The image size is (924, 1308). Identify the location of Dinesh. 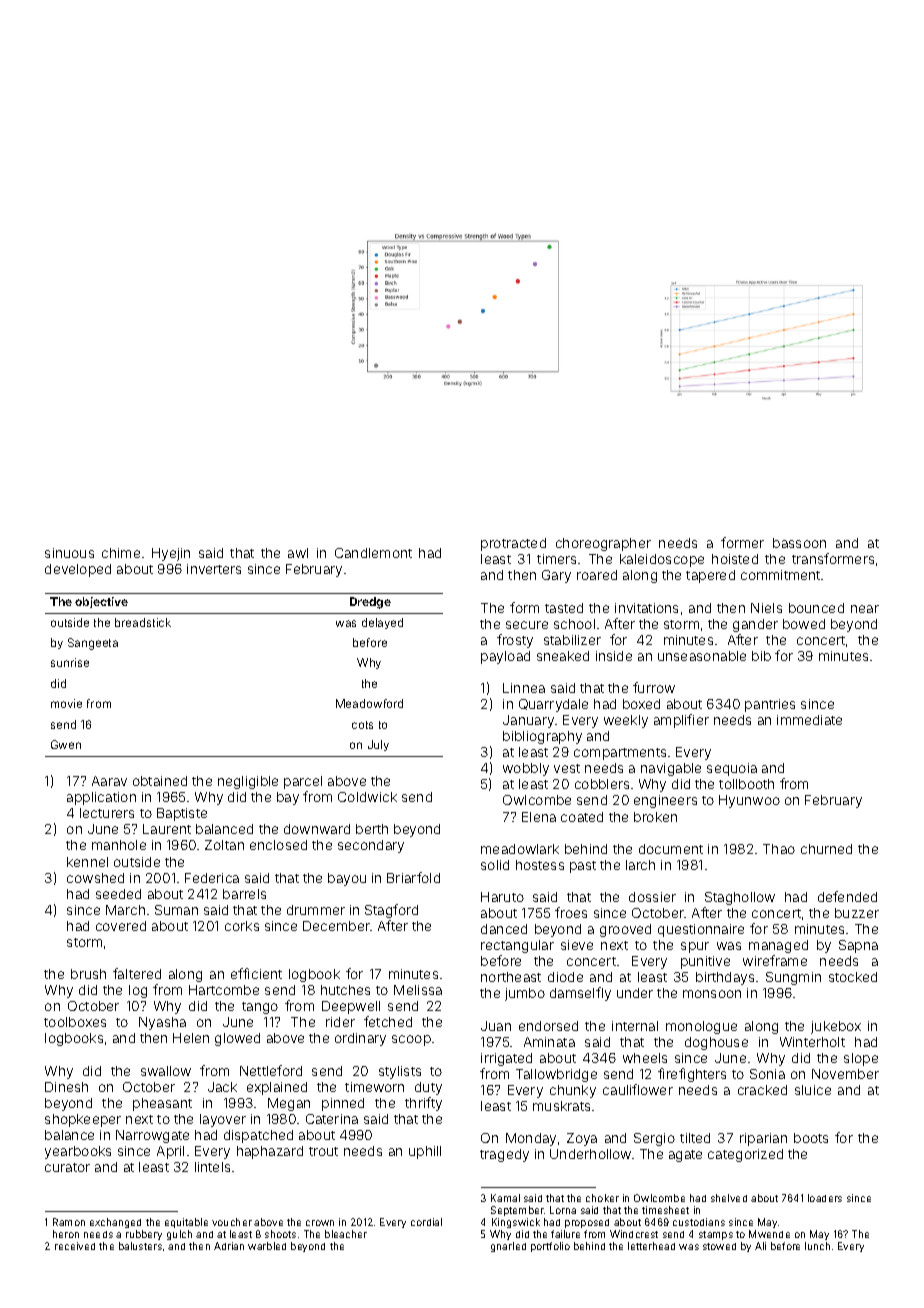
(66, 1087).
